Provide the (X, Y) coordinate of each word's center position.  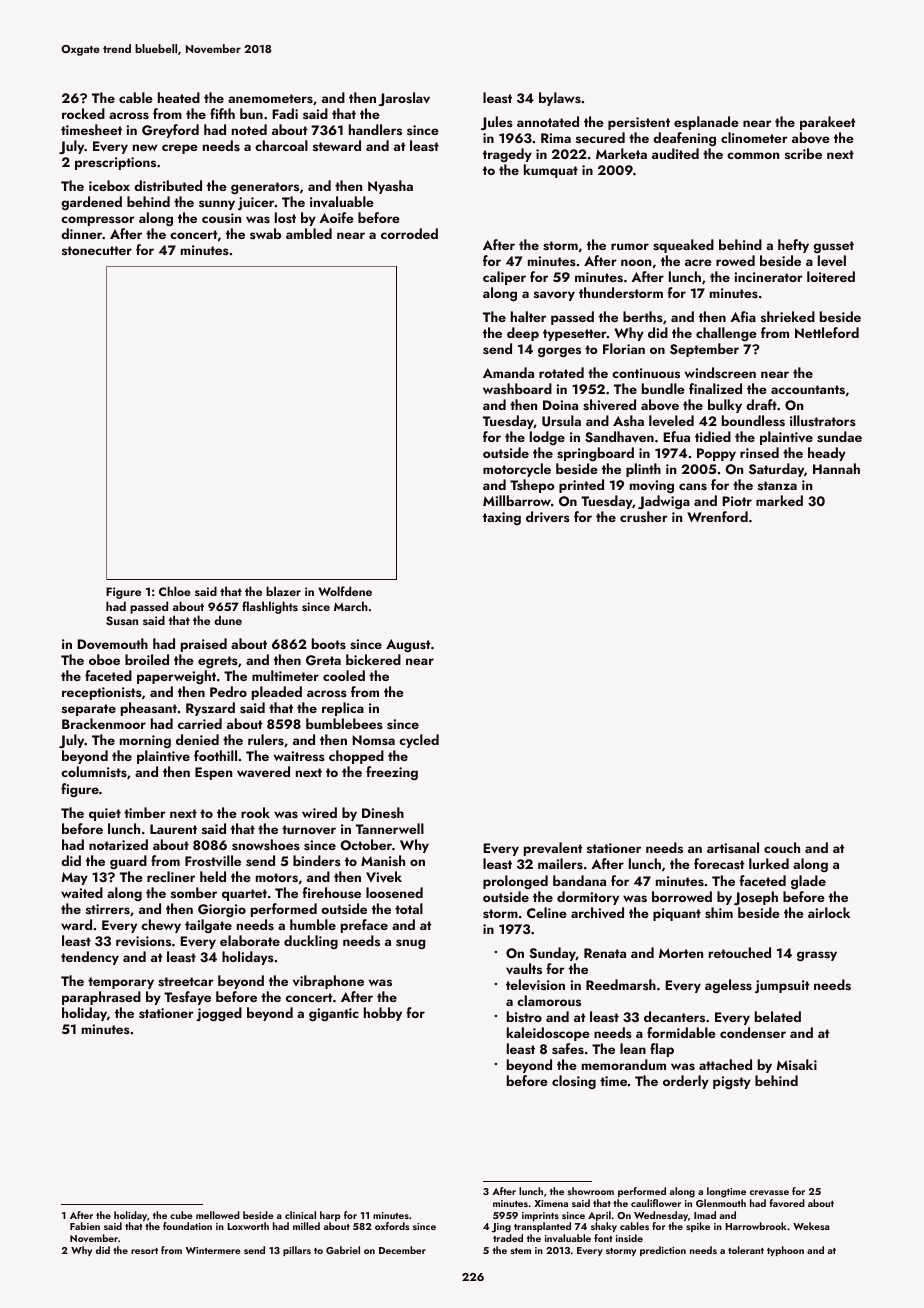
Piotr (737, 501)
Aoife (336, 217)
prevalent (553, 849)
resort (144, 1251)
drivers (548, 516)
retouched (740, 952)
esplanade (706, 123)
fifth (222, 113)
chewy (161, 926)
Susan (122, 620)
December (402, 1250)
